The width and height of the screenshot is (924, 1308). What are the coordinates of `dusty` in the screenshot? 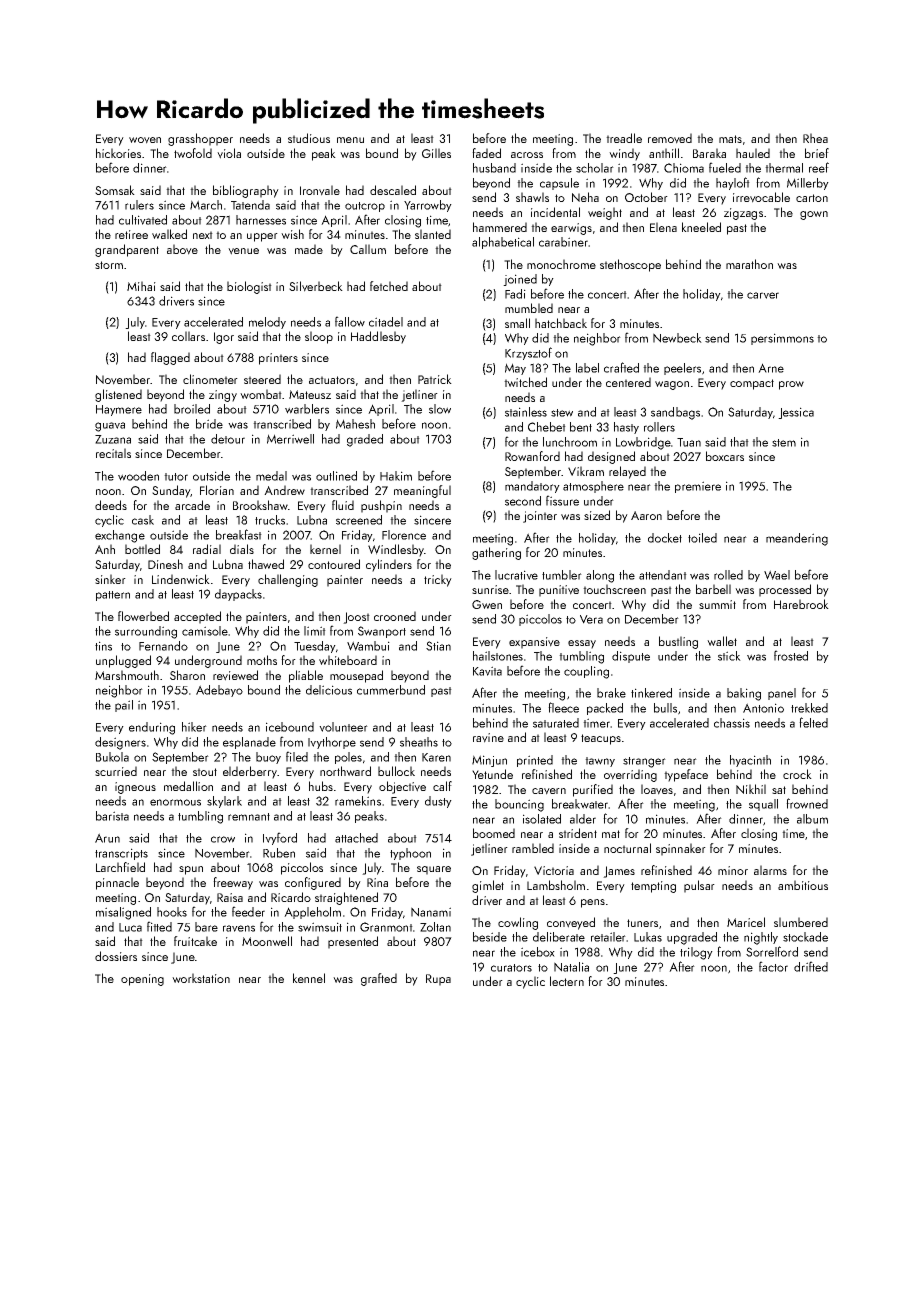 It's located at (438, 802).
